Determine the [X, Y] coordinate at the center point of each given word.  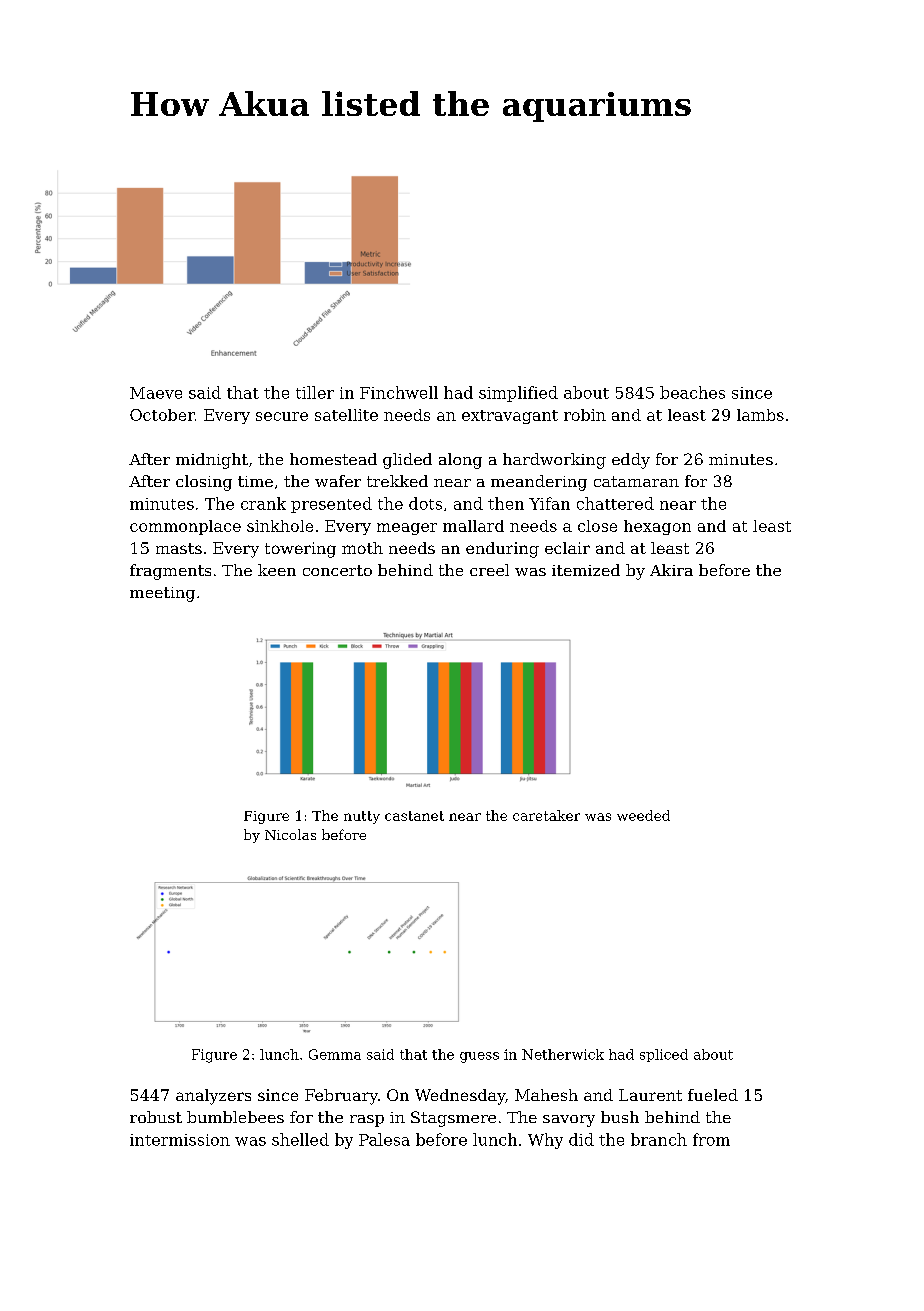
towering [300, 550]
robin [585, 415]
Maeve [156, 393]
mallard [473, 526]
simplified [518, 394]
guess [479, 1057]
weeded [643, 815]
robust [156, 1117]
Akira [671, 570]
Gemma [335, 1054]
